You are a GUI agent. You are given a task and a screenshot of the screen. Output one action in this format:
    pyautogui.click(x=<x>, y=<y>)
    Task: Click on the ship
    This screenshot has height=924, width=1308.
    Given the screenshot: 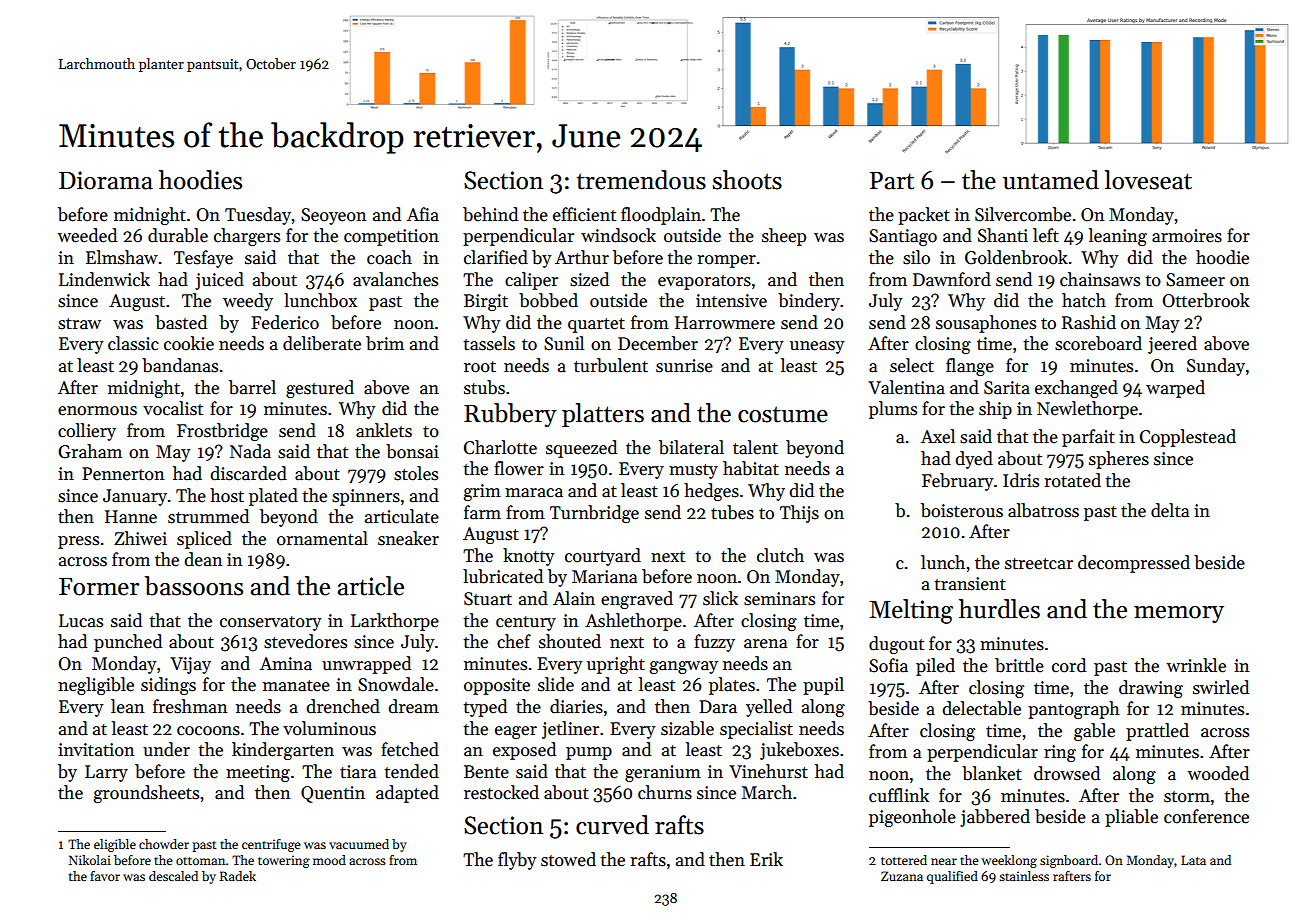 What is the action you would take?
    pyautogui.click(x=995, y=410)
